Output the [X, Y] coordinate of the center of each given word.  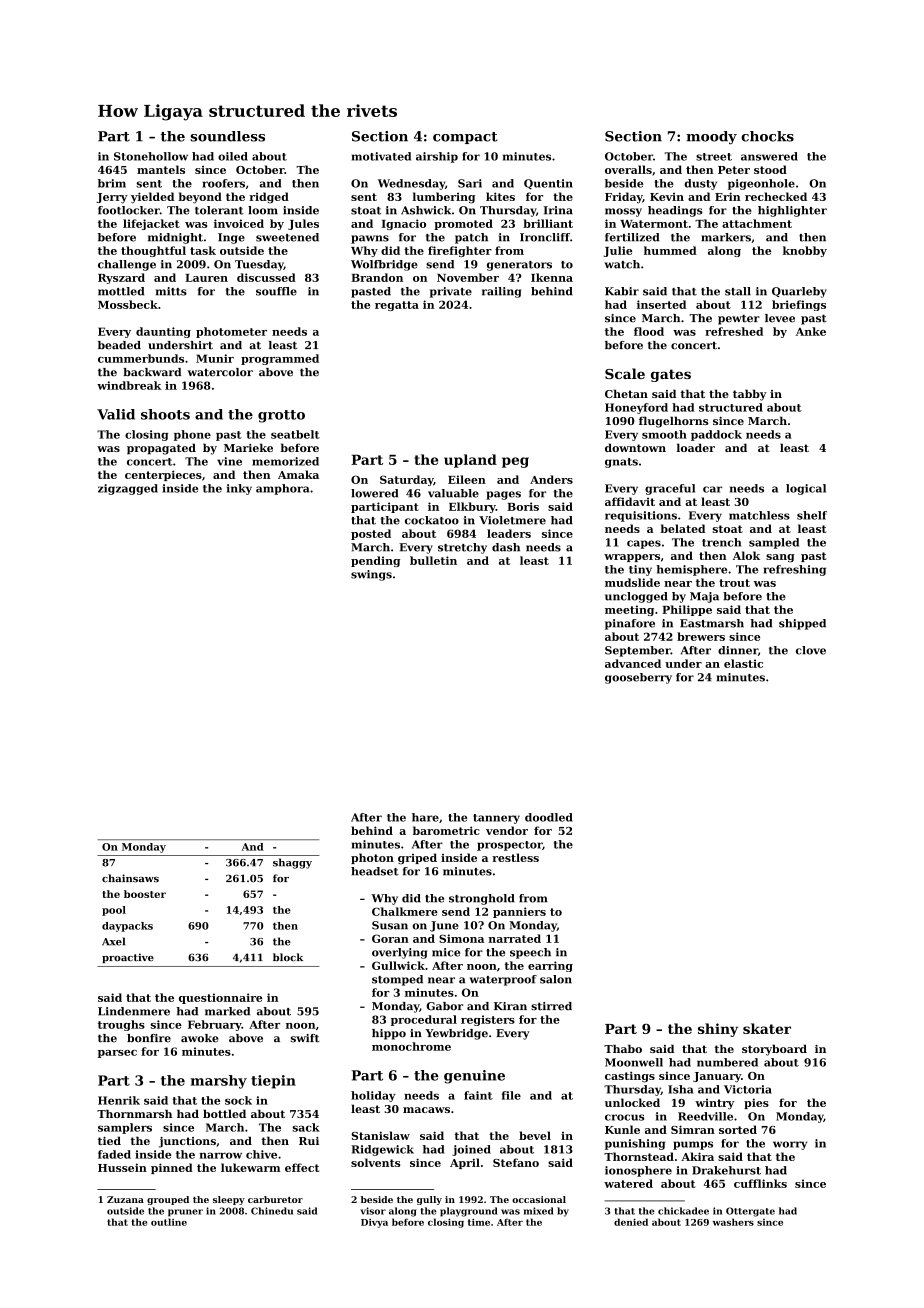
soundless [228, 136]
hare [425, 817]
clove [811, 650]
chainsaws [130, 878]
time [479, 1222]
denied [631, 1222]
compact [465, 138]
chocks [767, 136]
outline [169, 1222]
